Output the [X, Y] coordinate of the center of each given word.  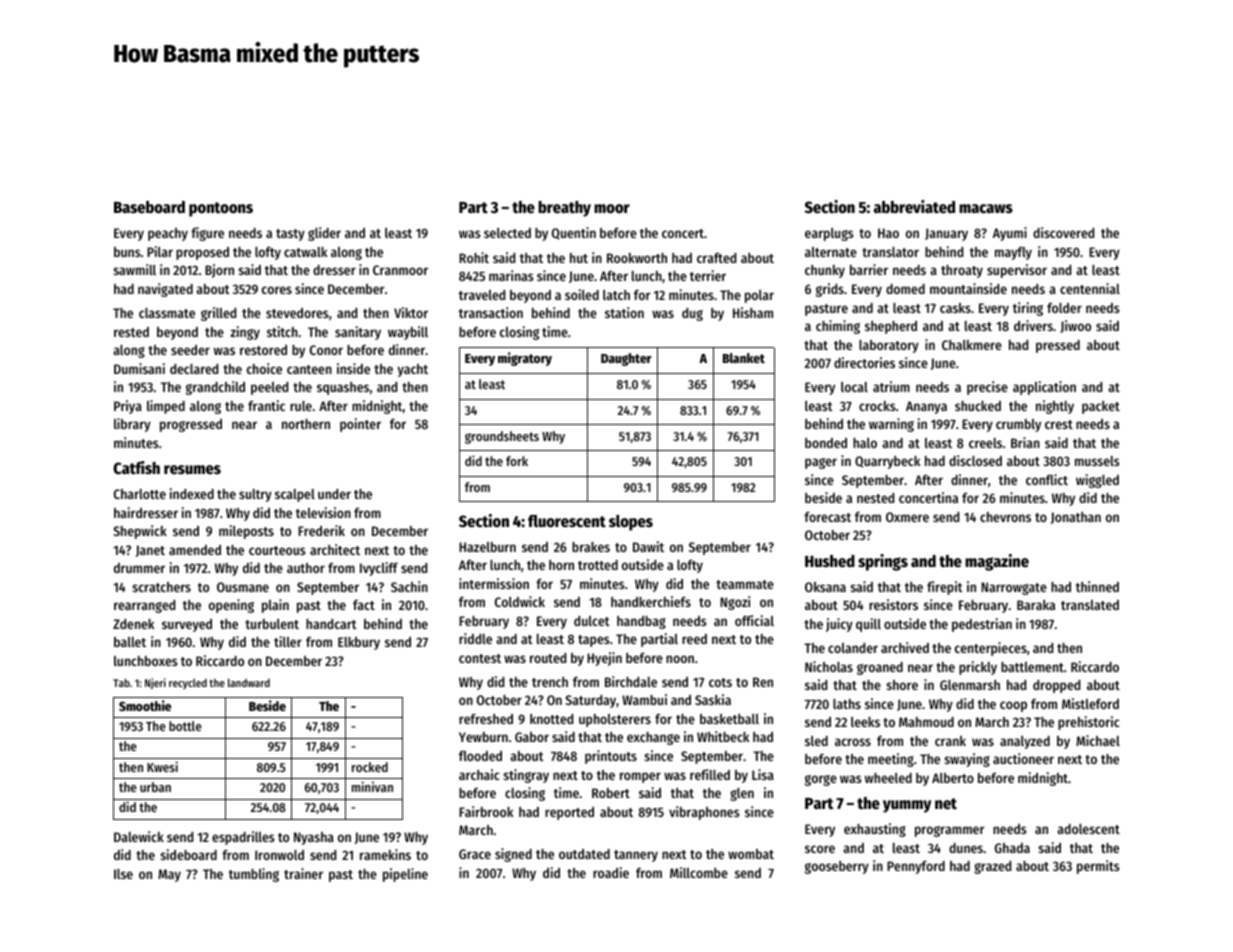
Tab [121, 683]
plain [275, 606]
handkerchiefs [651, 601]
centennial [1090, 288]
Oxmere [907, 517]
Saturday [591, 701]
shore [902, 685]
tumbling [254, 875]
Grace [475, 854]
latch [616, 295]
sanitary [358, 333]
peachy [168, 234]
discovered [1063, 232]
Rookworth [637, 258]
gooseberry [837, 867]
